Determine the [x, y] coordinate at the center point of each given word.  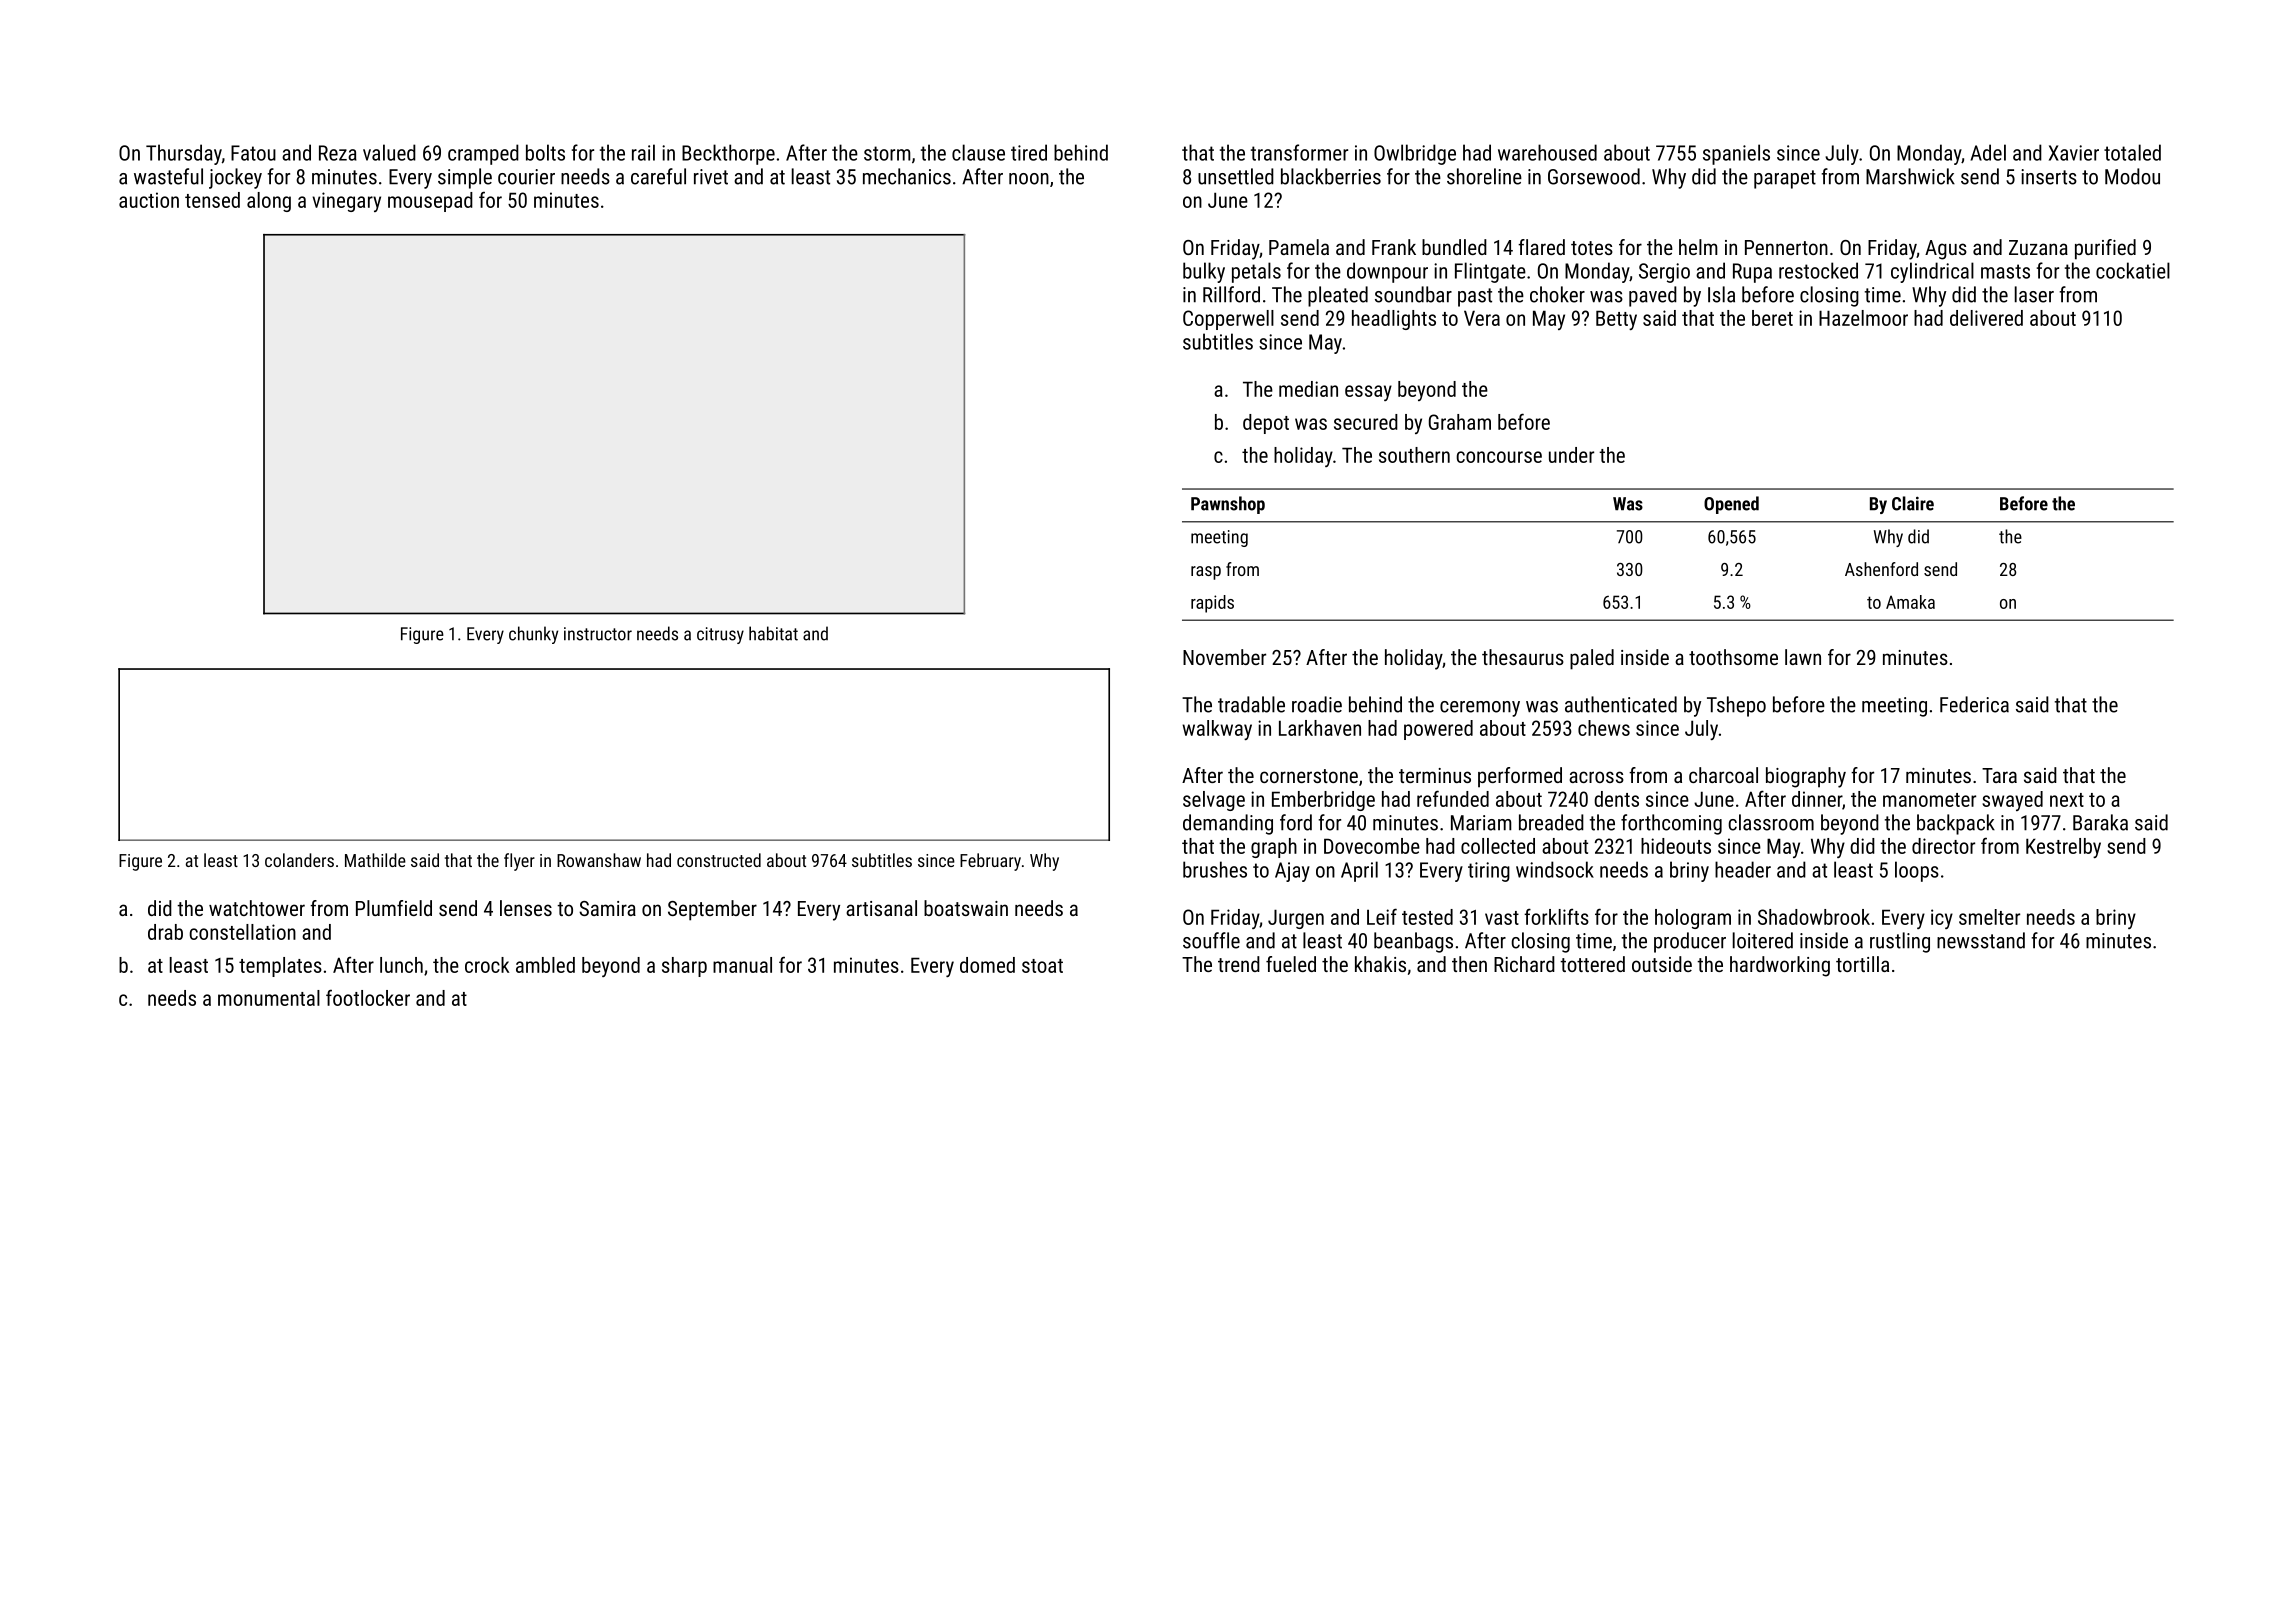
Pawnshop [1228, 505]
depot [1266, 424]
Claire [1913, 503]
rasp [1206, 573]
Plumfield [394, 908]
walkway [1217, 730]
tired [1029, 152]
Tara [1999, 775]
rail [643, 152]
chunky [533, 635]
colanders [299, 860]
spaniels [1736, 154]
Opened [1731, 505]
